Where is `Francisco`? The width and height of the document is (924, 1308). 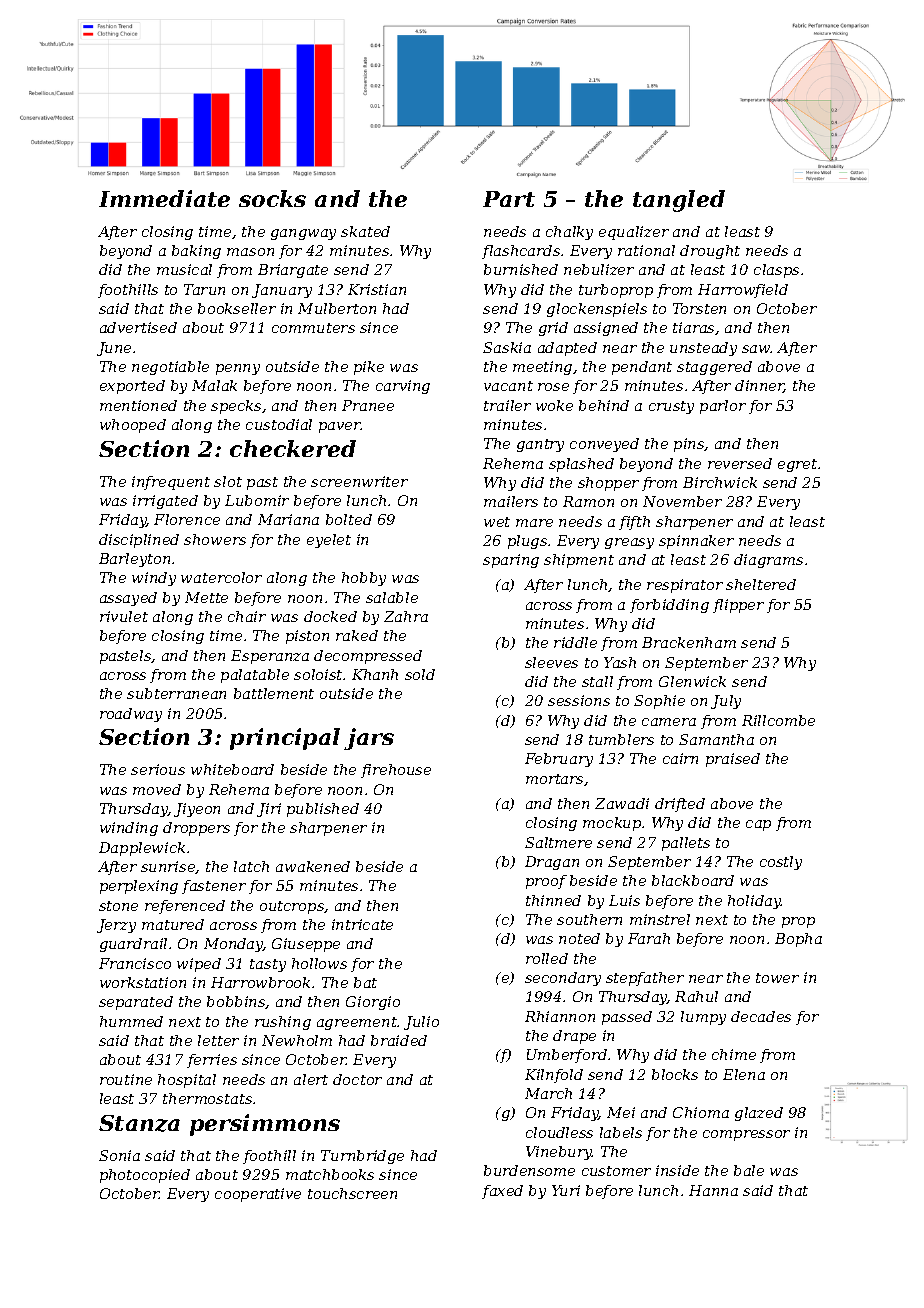
Francisco is located at coordinates (135, 963).
